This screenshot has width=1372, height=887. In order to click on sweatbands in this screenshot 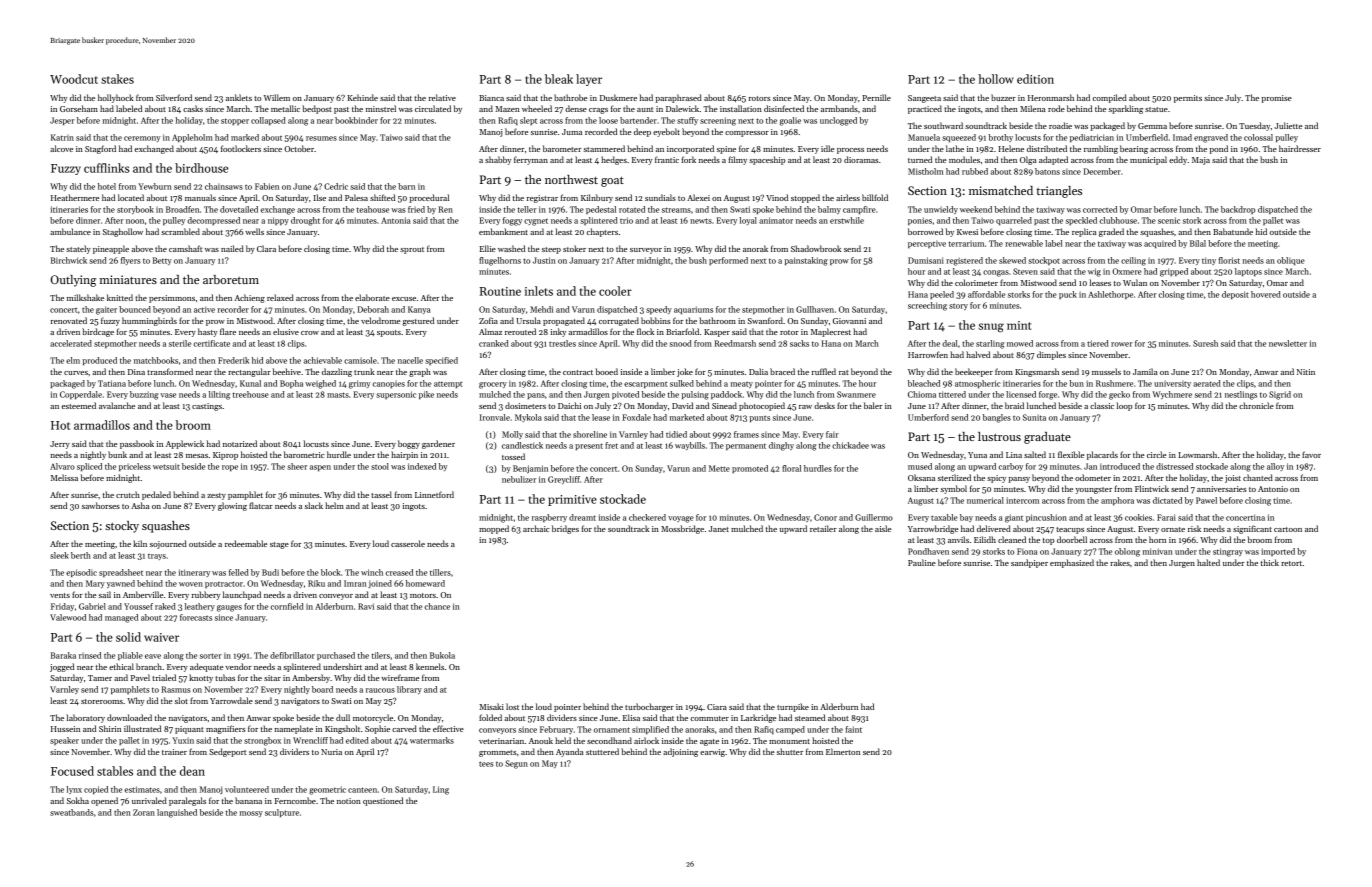, I will do `click(72, 812)`.
